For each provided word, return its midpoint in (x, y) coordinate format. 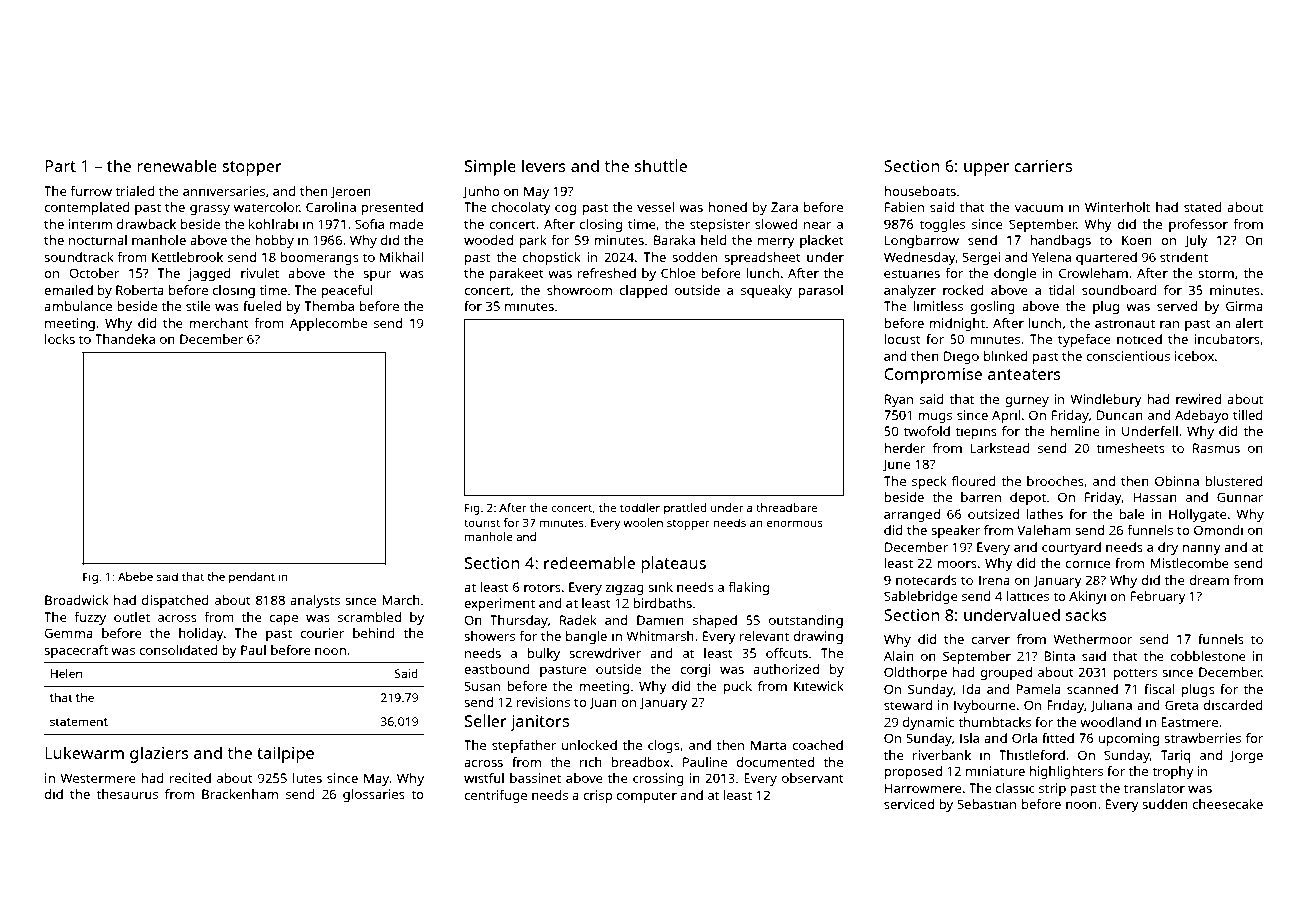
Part (60, 166)
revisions (543, 702)
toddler (640, 507)
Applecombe (328, 324)
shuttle (661, 165)
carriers (1043, 166)
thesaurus (127, 794)
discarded (1233, 705)
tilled (1248, 415)
